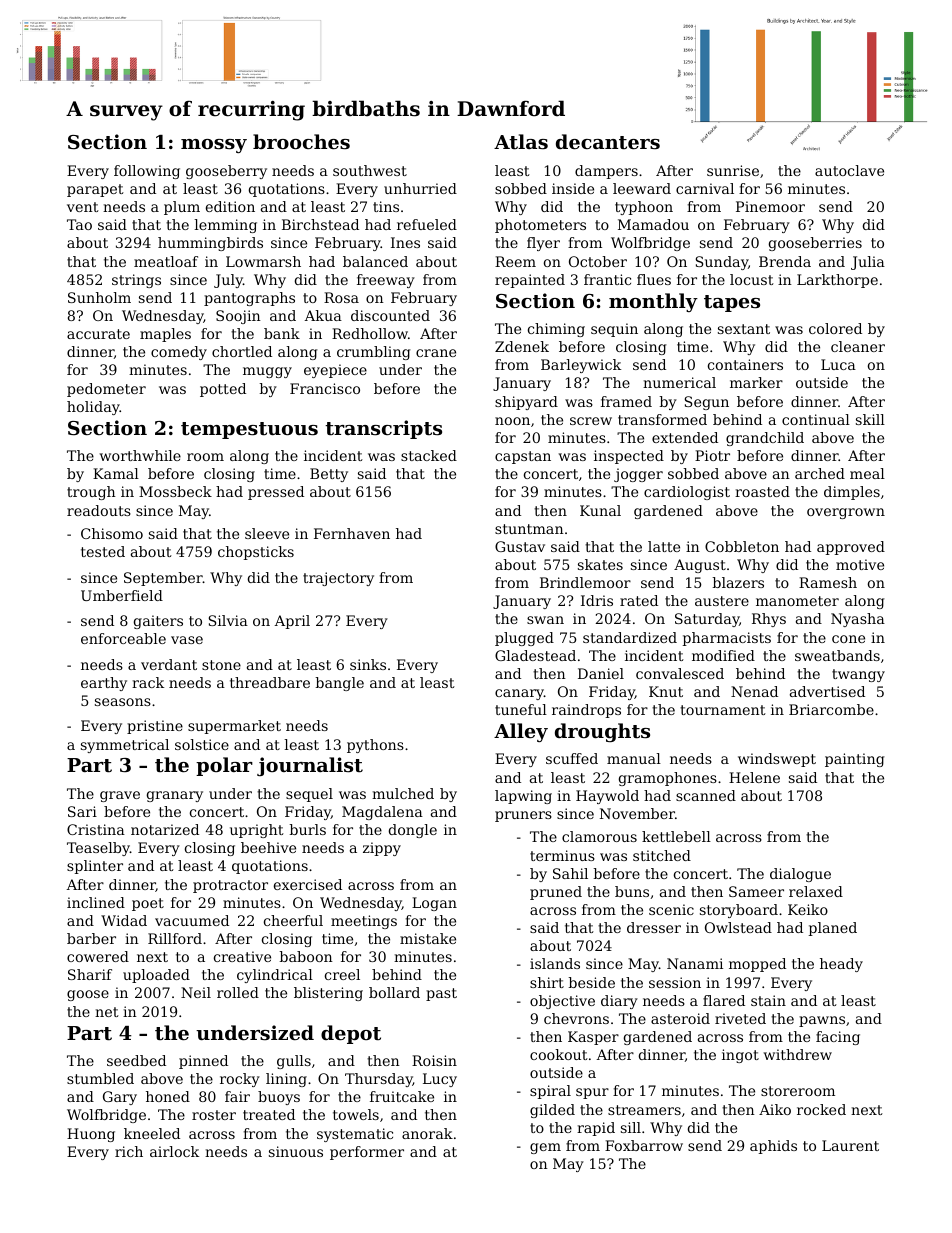 This image has height=1233, width=952. Describe the element at coordinates (846, 513) in the image. I see `overgrown` at that location.
